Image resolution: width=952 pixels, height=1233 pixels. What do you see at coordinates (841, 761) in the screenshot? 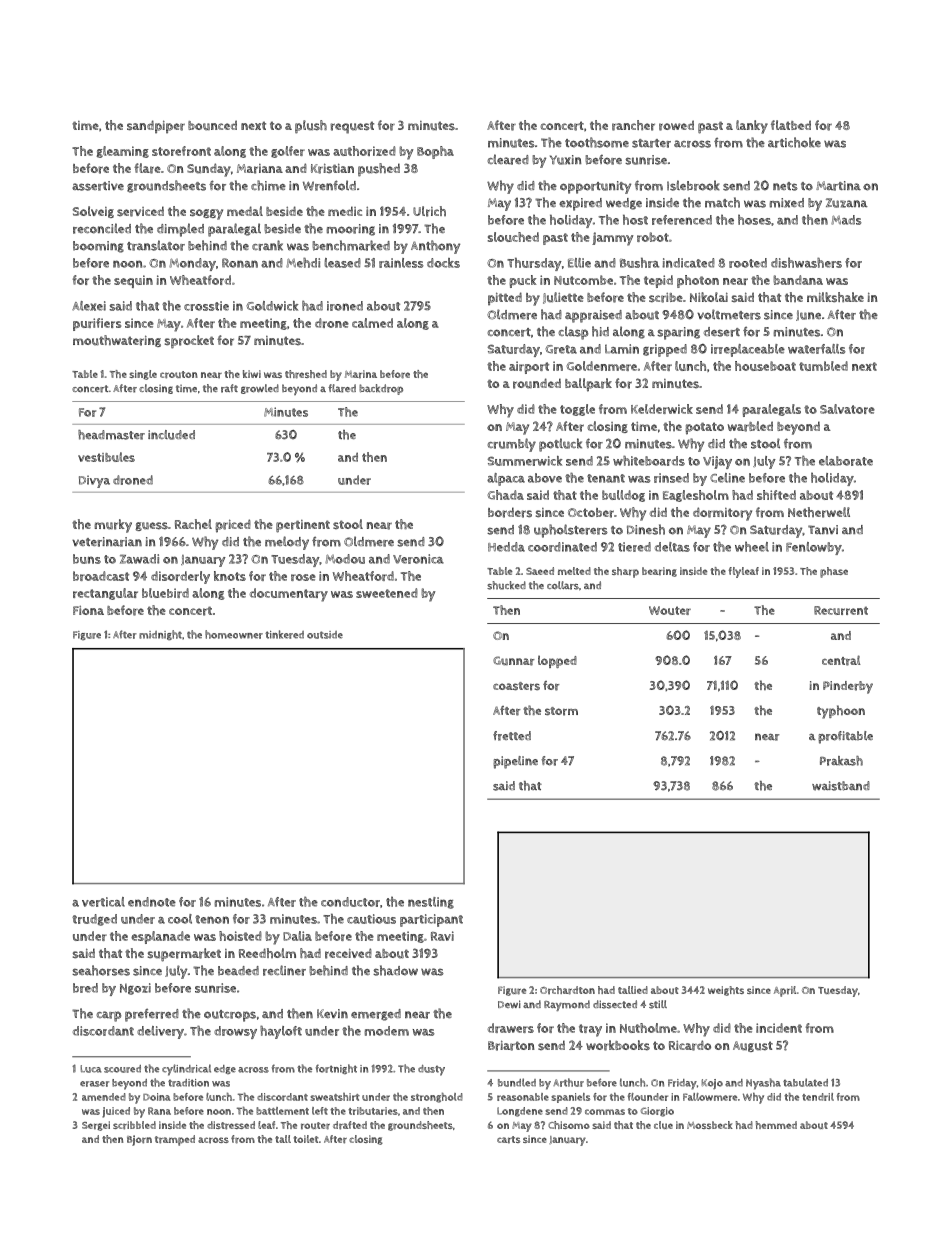
I see `Prakash` at bounding box center [841, 761].
